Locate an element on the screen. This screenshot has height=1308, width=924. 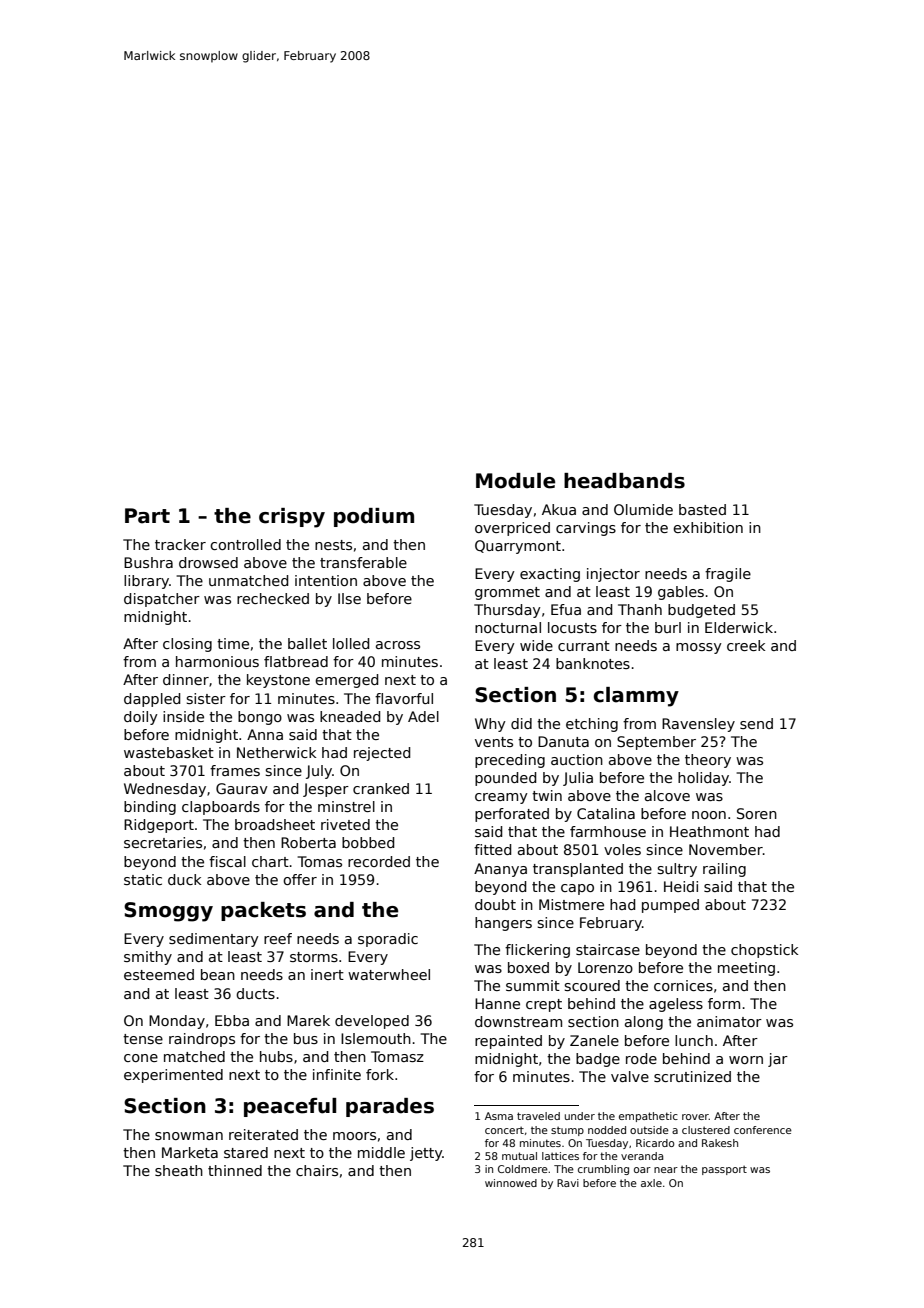
crispy is located at coordinates (292, 518).
